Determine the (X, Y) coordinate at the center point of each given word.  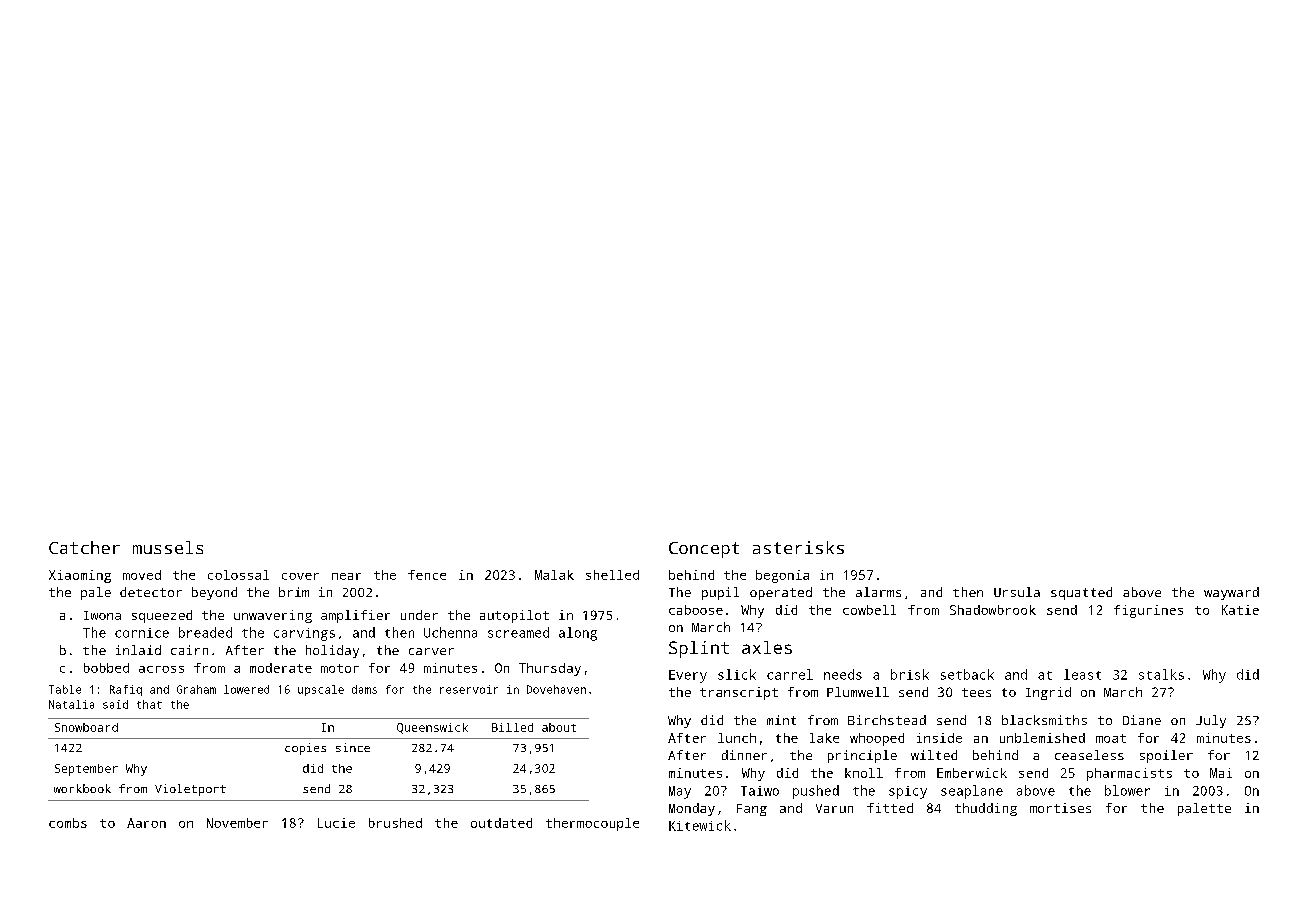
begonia (782, 576)
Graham (196, 689)
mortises (1060, 808)
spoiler (1166, 756)
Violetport (190, 790)
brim (294, 592)
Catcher (84, 547)
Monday (692, 809)
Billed (512, 727)
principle (862, 756)
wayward (1231, 593)
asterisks (798, 547)
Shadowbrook (993, 610)
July (1211, 721)
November (237, 823)
